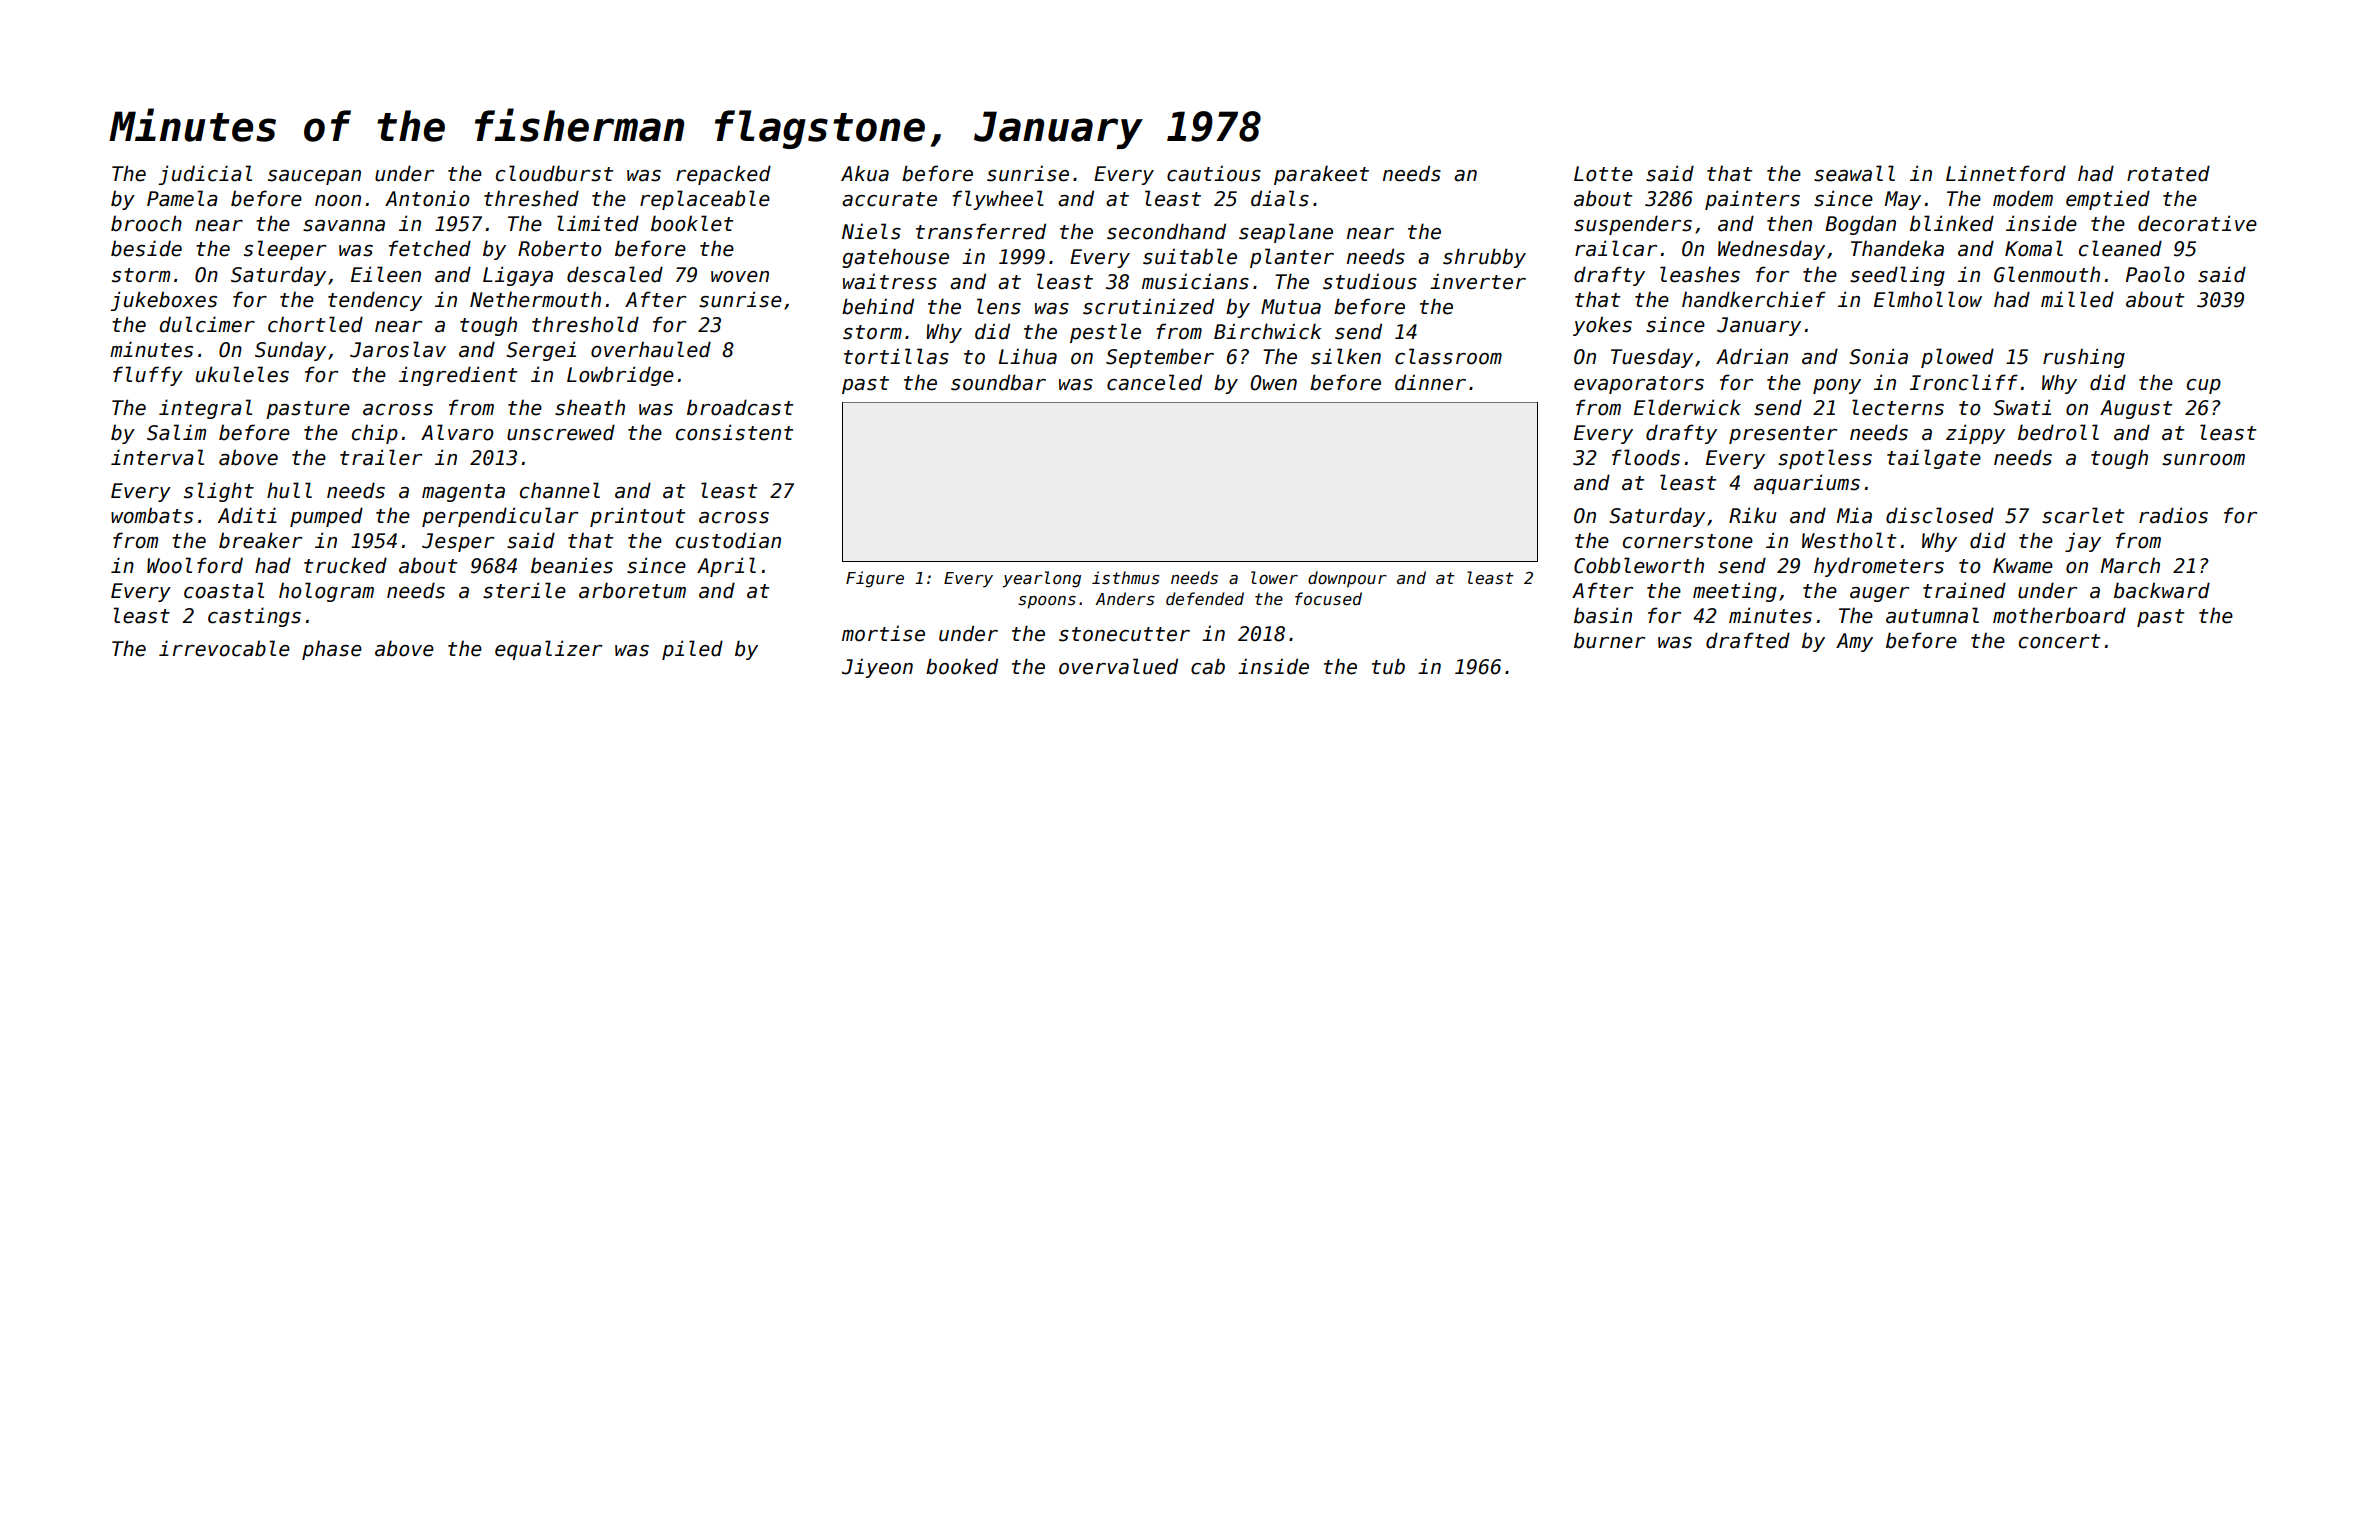  I want to click on Lotte, so click(1603, 174).
